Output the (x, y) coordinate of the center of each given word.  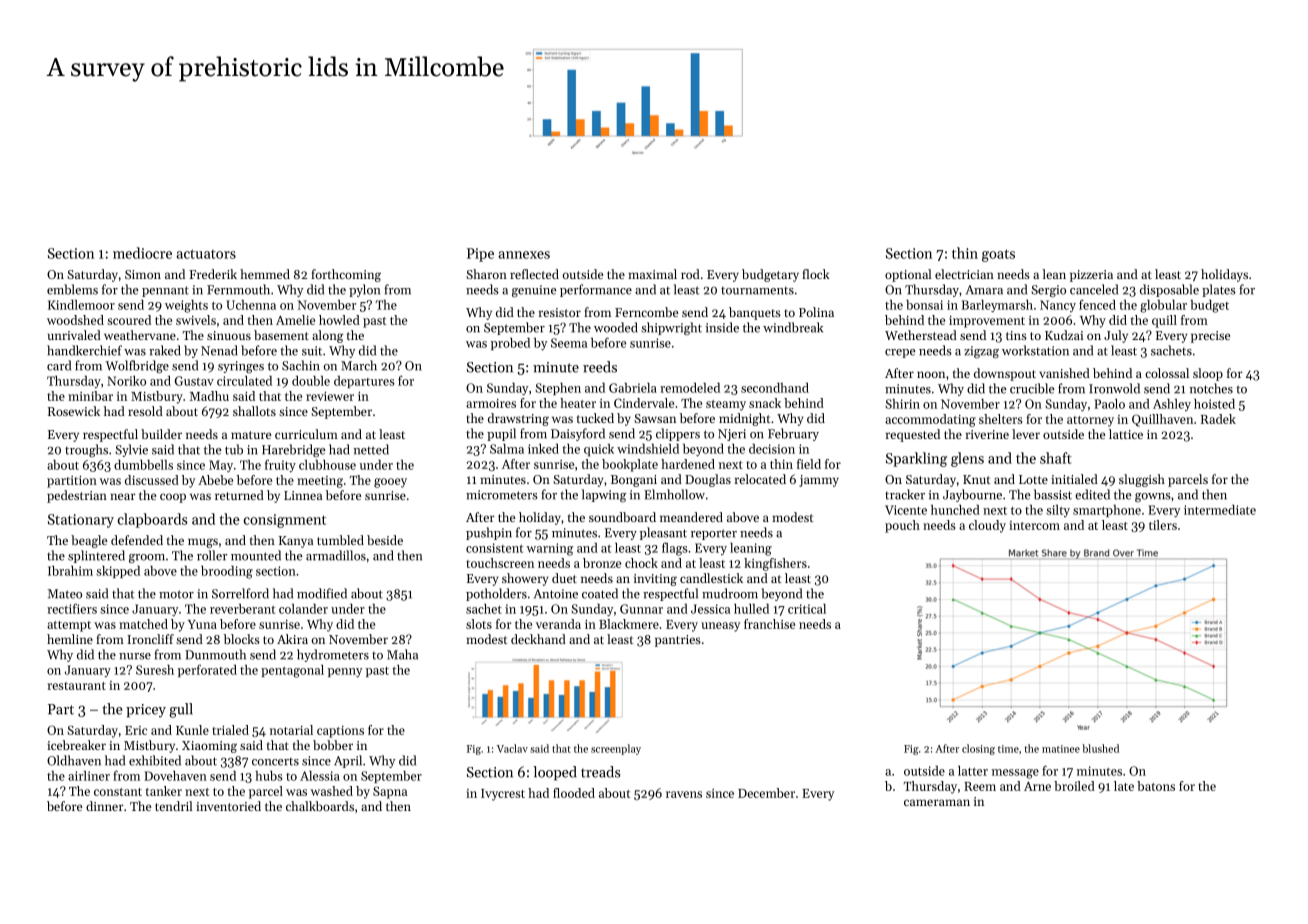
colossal (1167, 373)
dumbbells (143, 465)
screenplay (616, 749)
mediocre (142, 253)
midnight (745, 419)
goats (998, 255)
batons (1156, 786)
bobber (333, 745)
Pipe (480, 255)
